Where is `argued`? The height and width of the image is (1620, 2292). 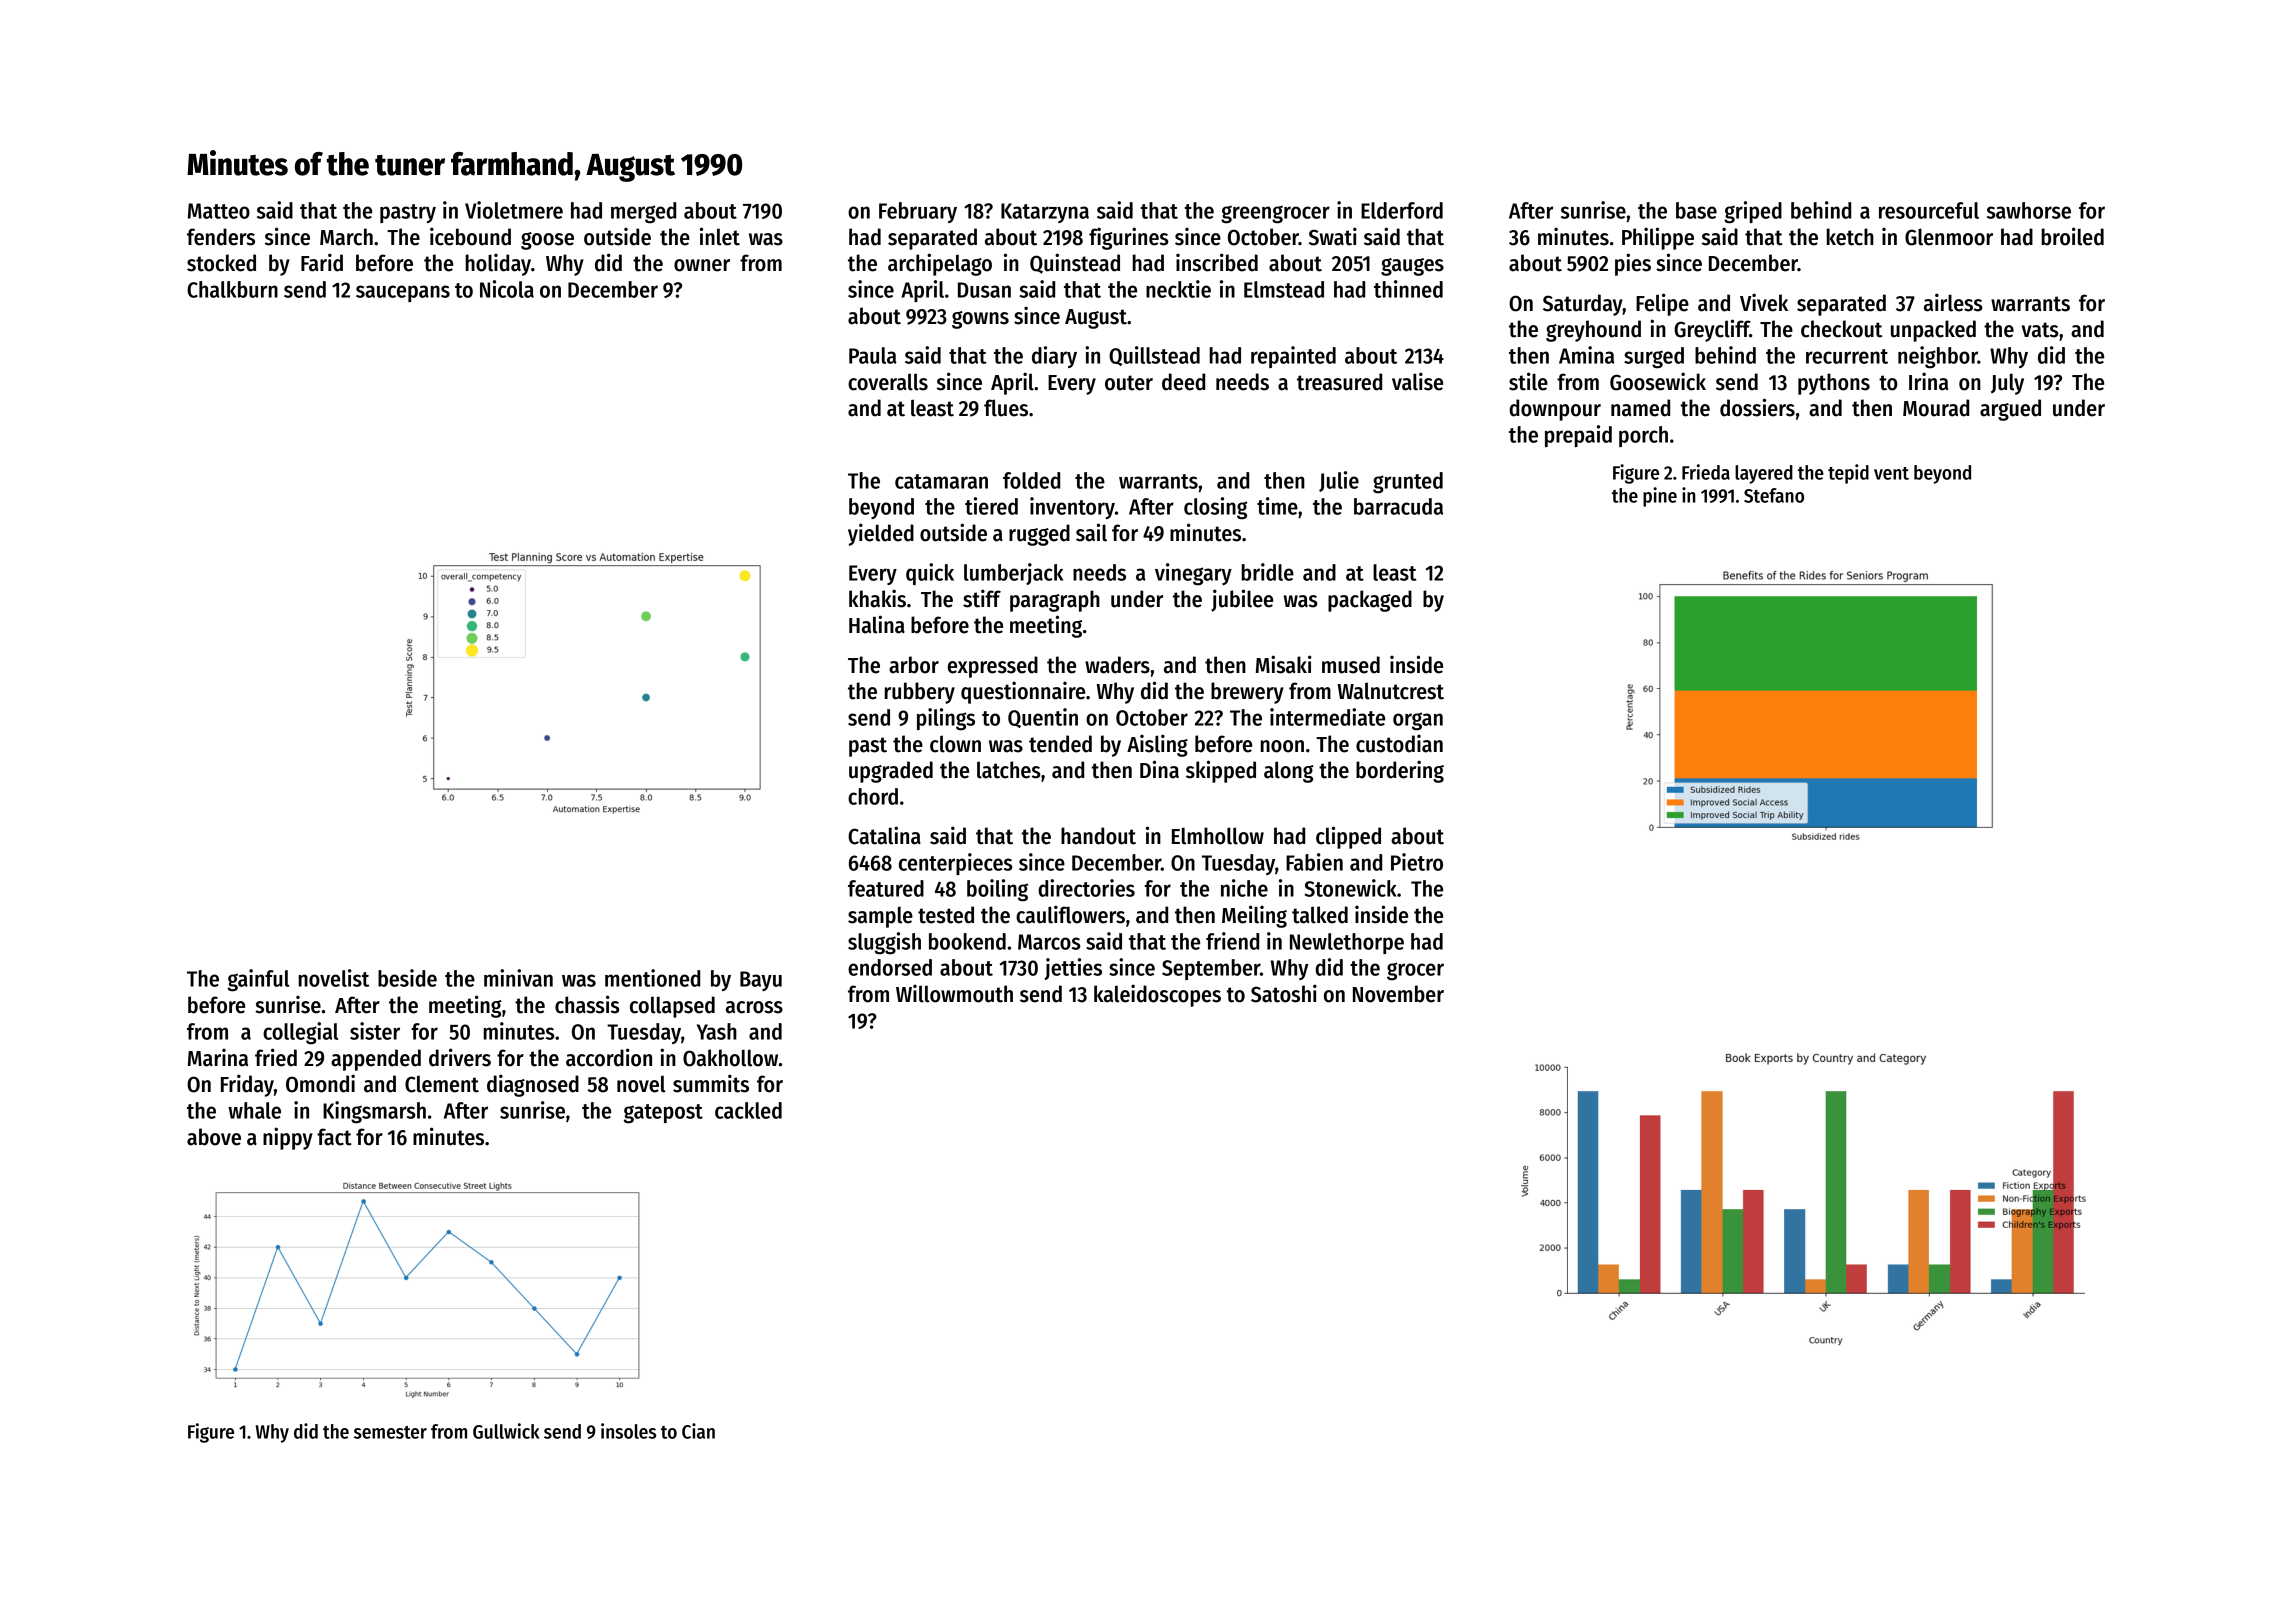 argued is located at coordinates (2010, 410).
